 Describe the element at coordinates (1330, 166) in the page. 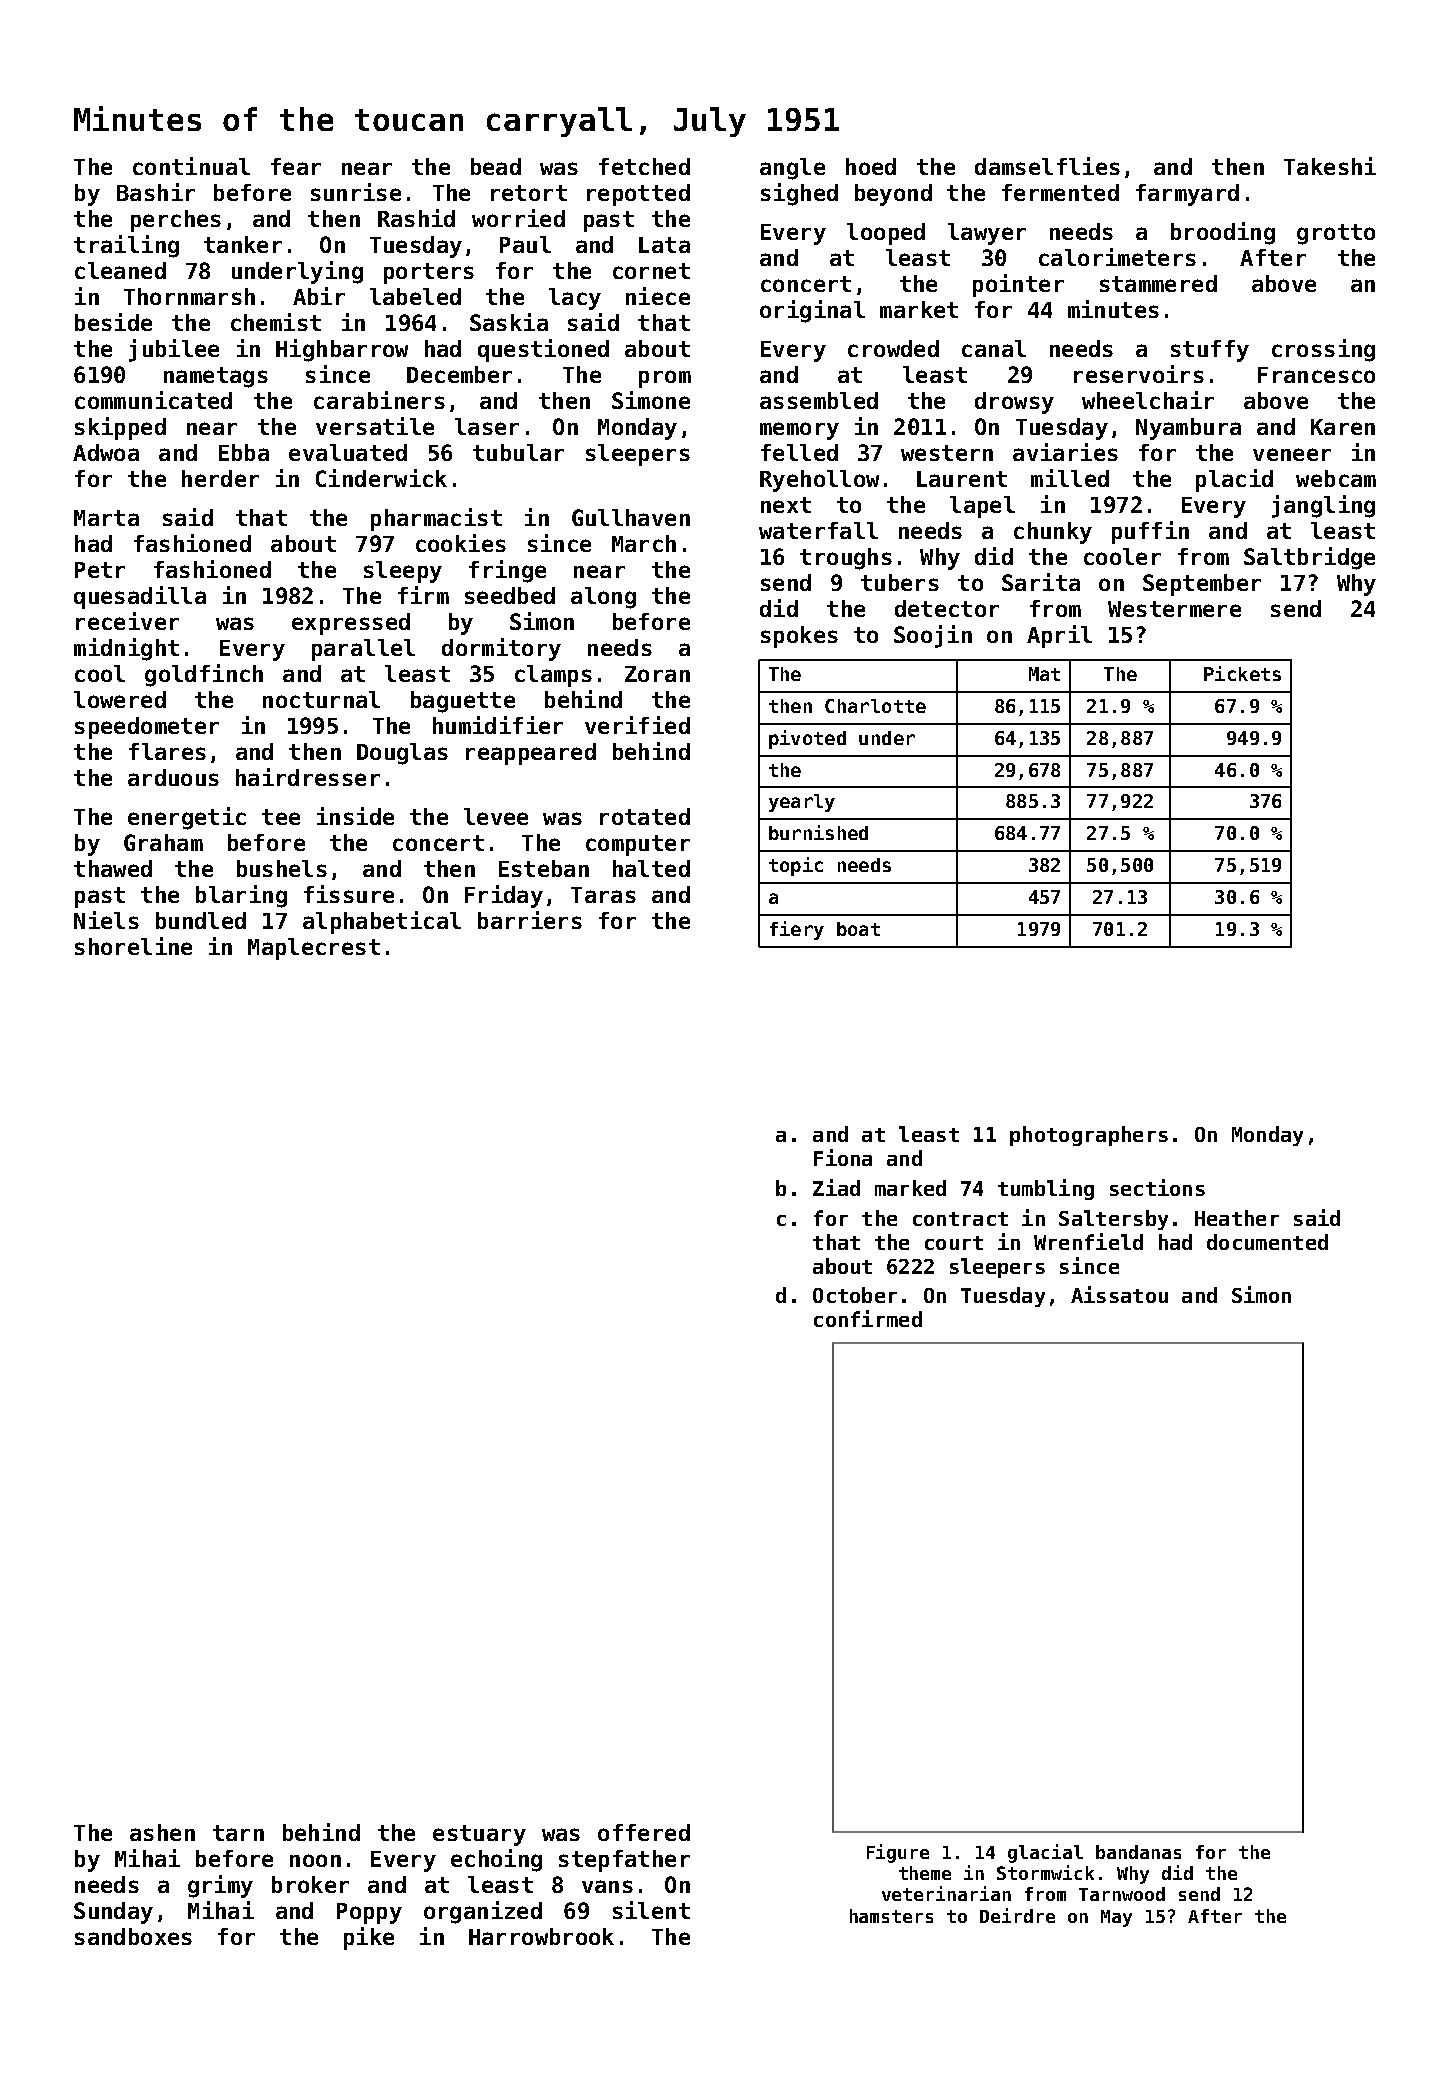

I see `Takeshi` at that location.
